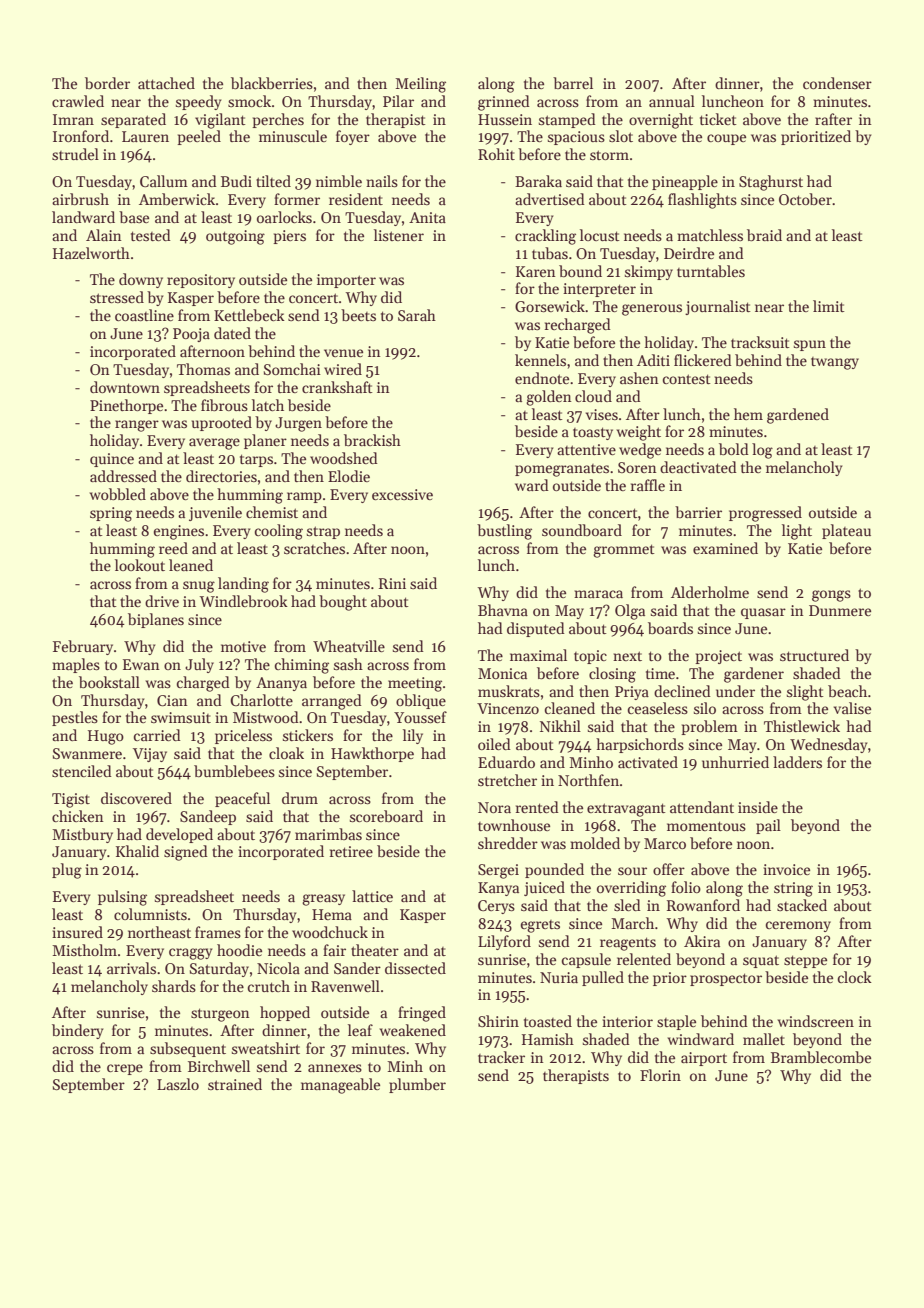 This screenshot has width=924, height=1308. Describe the element at coordinates (174, 986) in the screenshot. I see `shards` at that location.
